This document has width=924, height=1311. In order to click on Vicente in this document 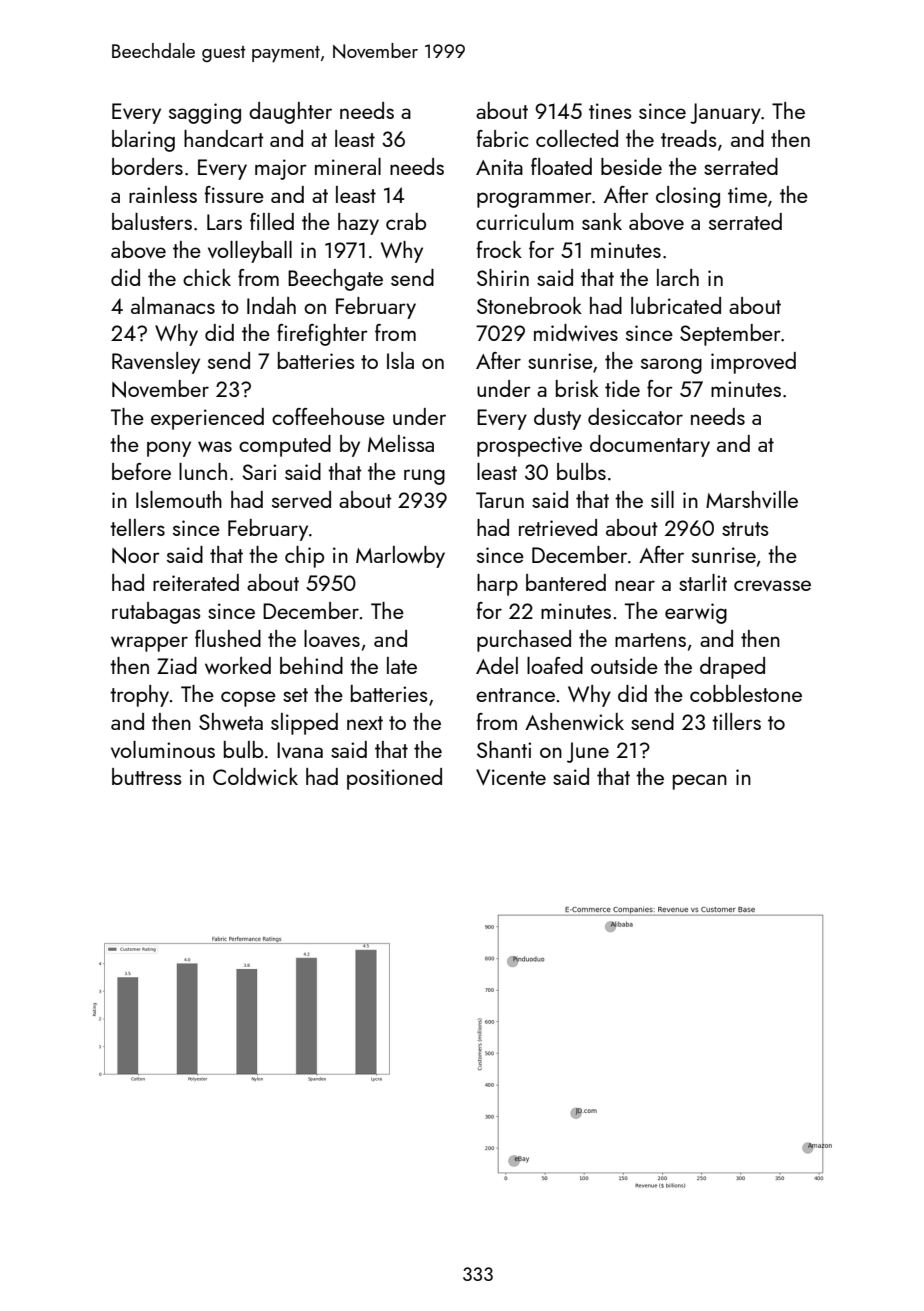, I will do `click(511, 777)`.
